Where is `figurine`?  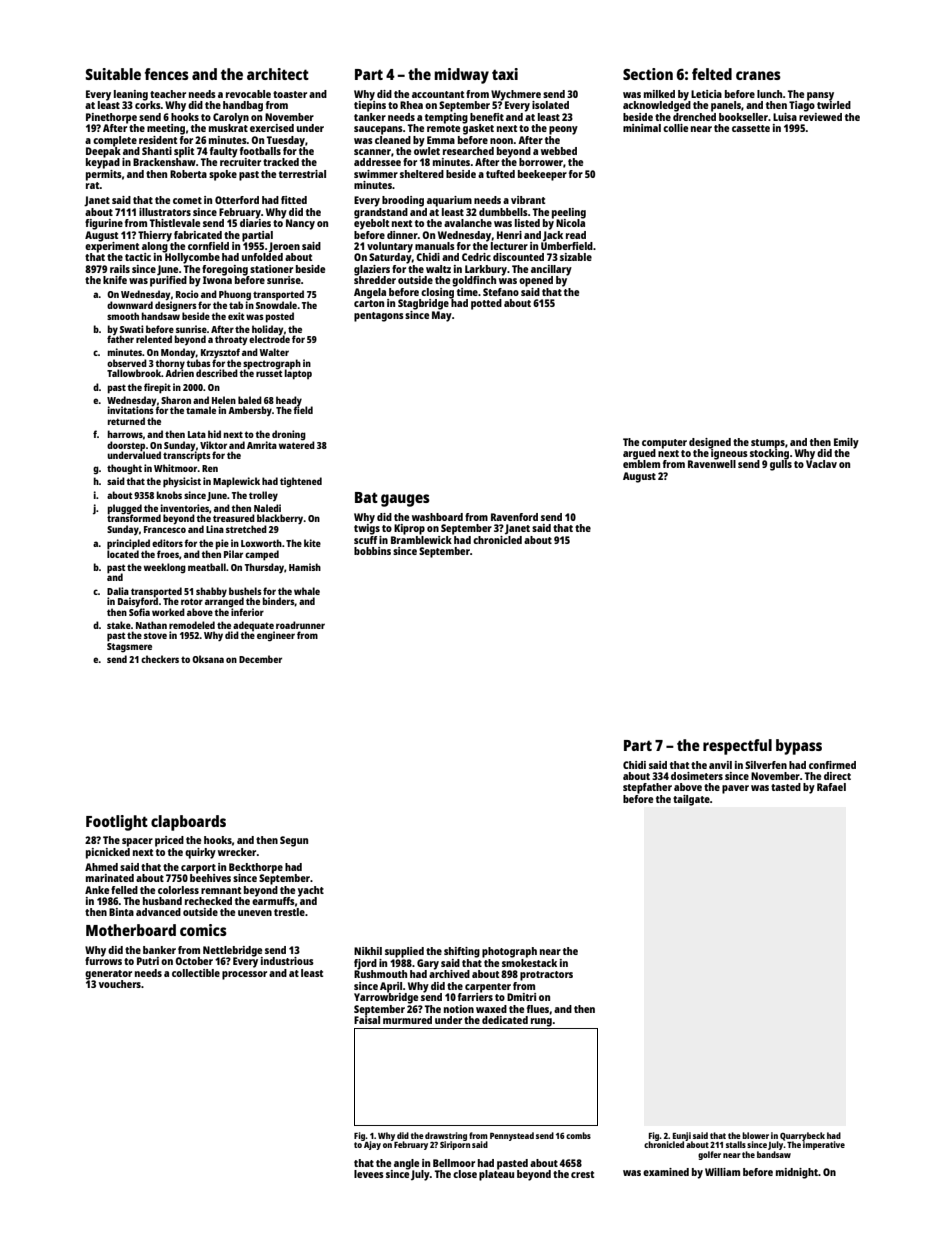 figurine is located at coordinates (104, 224).
